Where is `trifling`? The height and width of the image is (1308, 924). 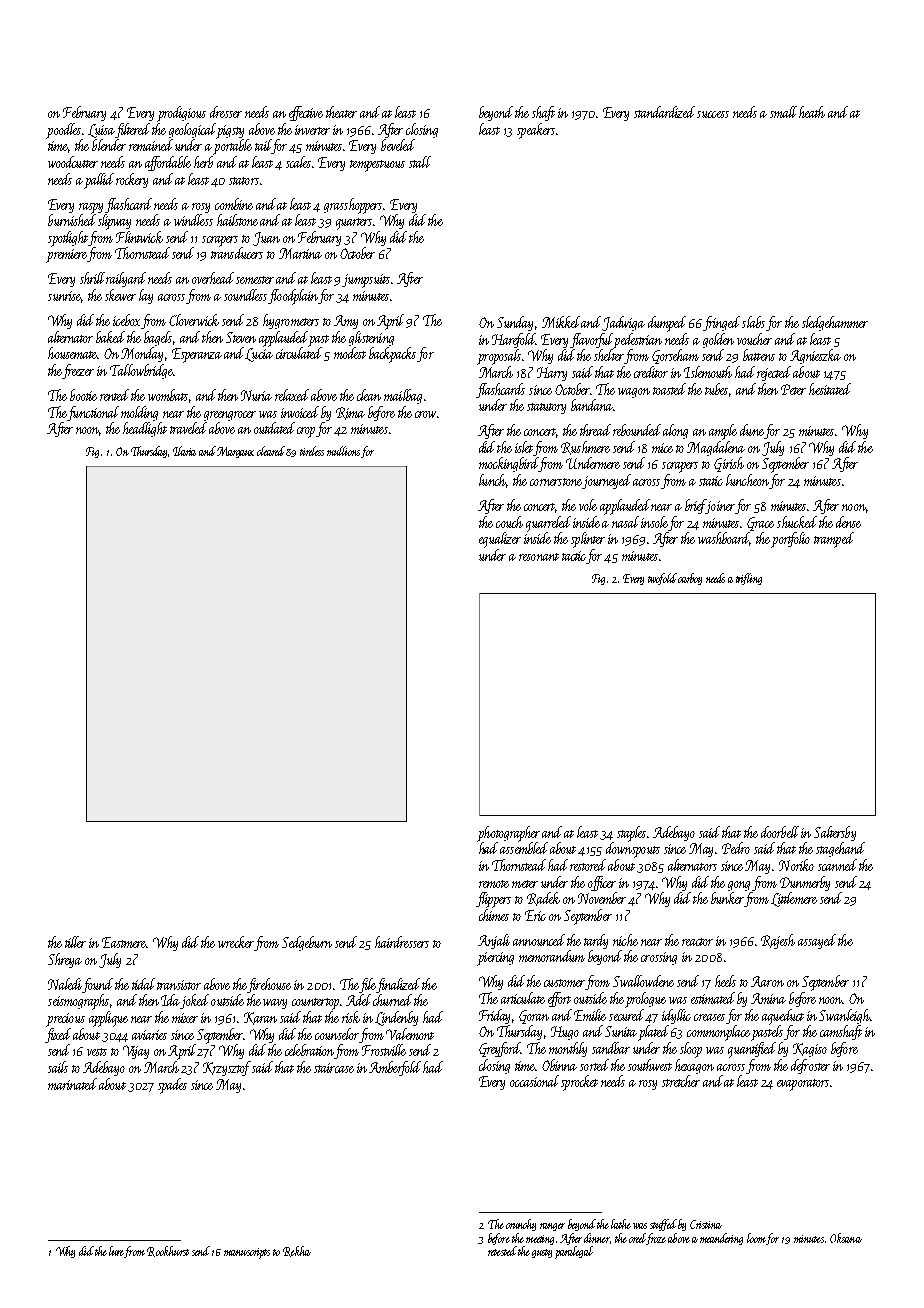 trifling is located at coordinates (749, 579).
